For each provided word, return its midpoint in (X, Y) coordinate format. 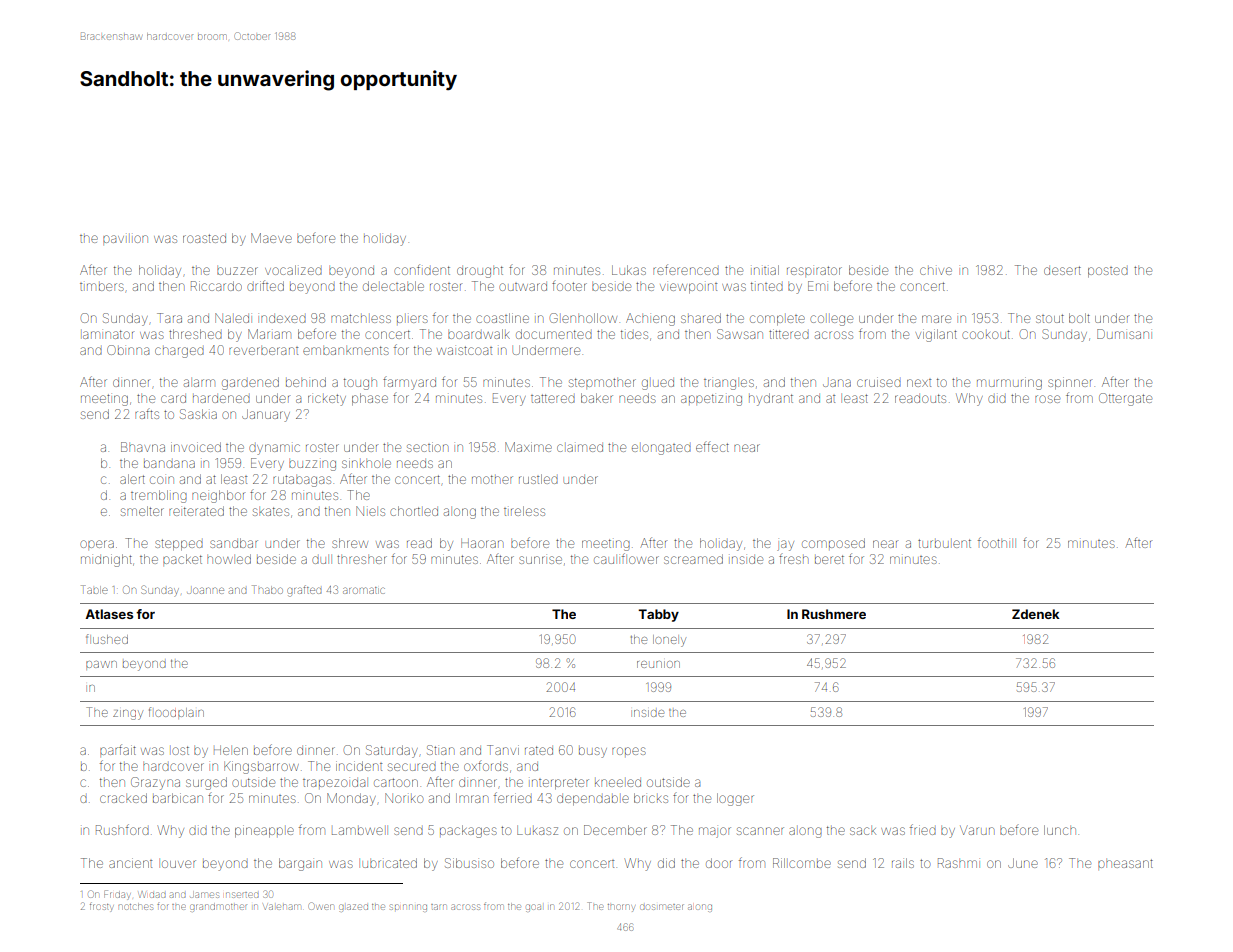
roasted (204, 238)
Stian (440, 750)
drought (480, 272)
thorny (621, 908)
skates (271, 511)
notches (135, 907)
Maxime (528, 447)
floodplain (176, 712)
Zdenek (1036, 614)
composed (833, 543)
